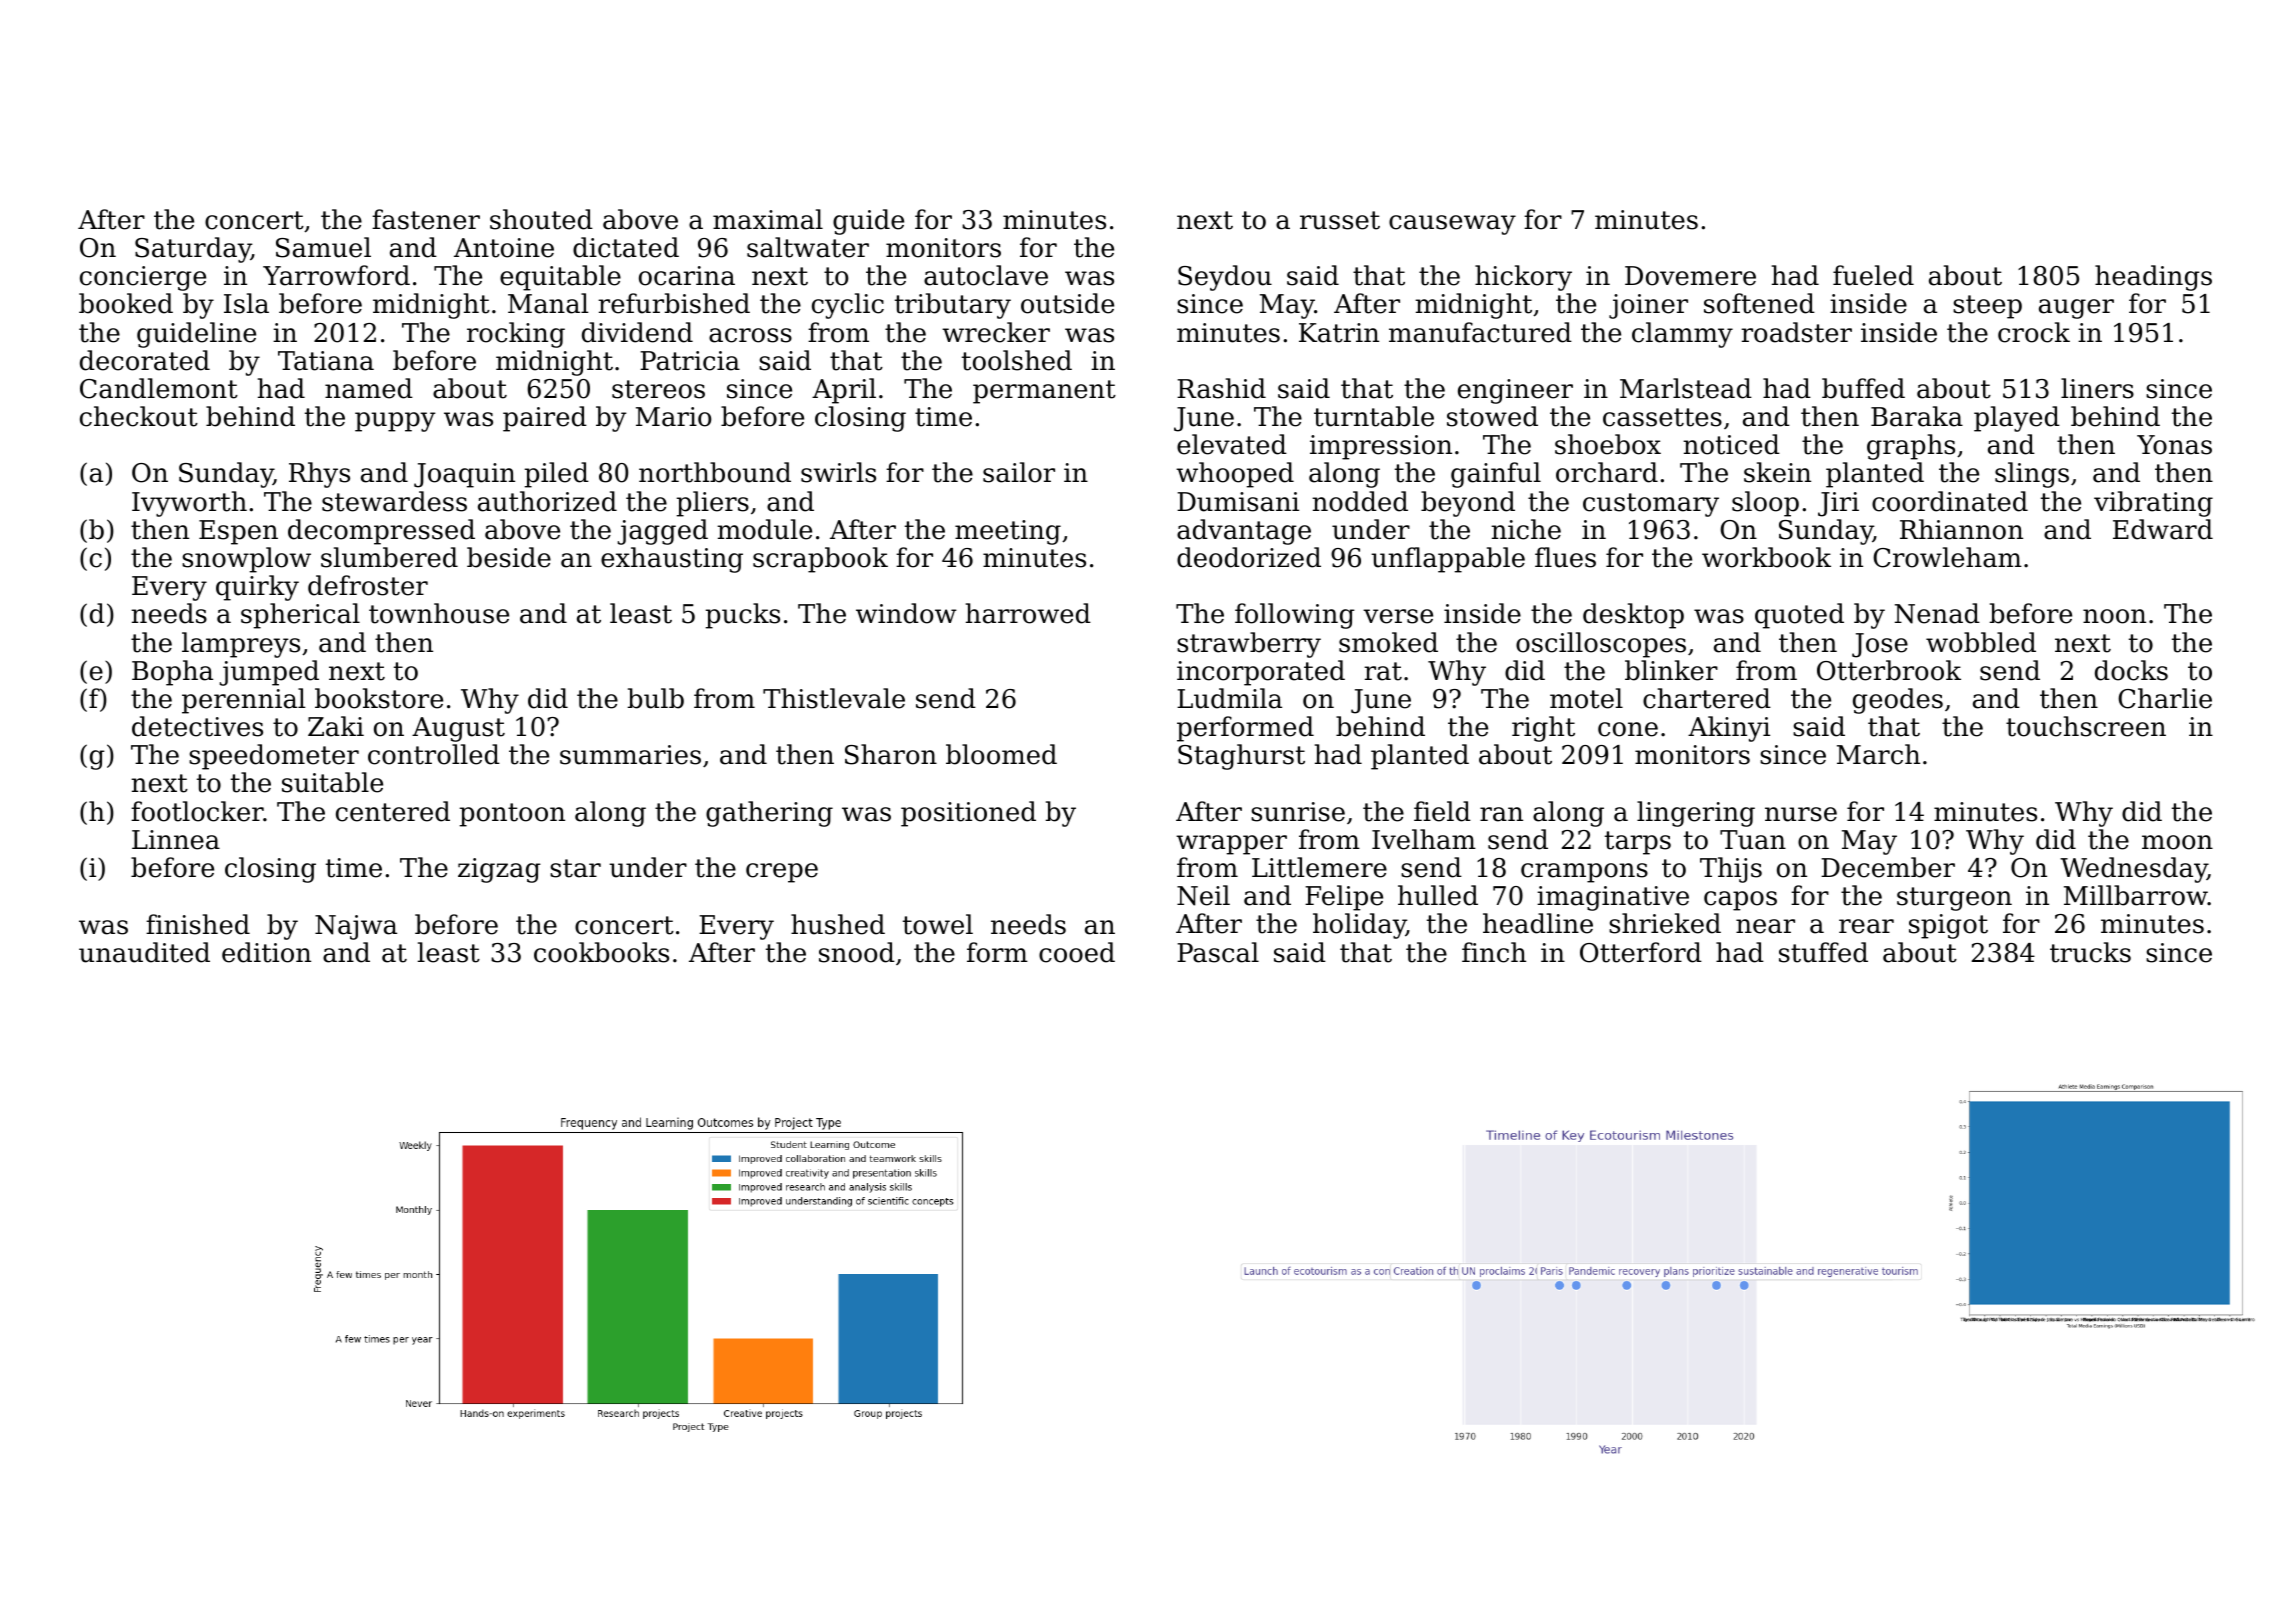  Describe the element at coordinates (768, 219) in the page. I see `maximal` at that location.
